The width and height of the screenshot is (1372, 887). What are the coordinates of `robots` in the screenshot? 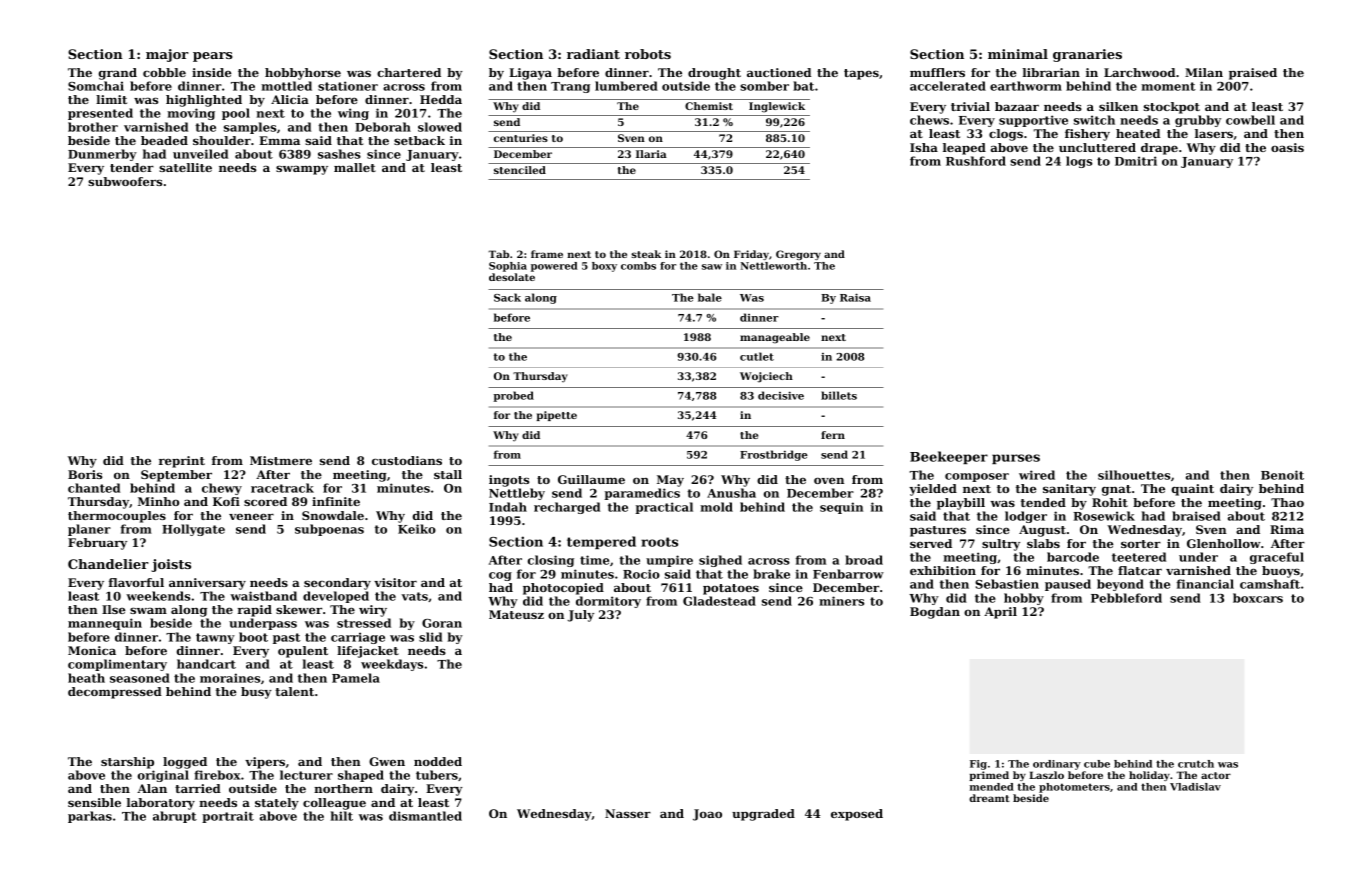 It's located at (648, 54).
